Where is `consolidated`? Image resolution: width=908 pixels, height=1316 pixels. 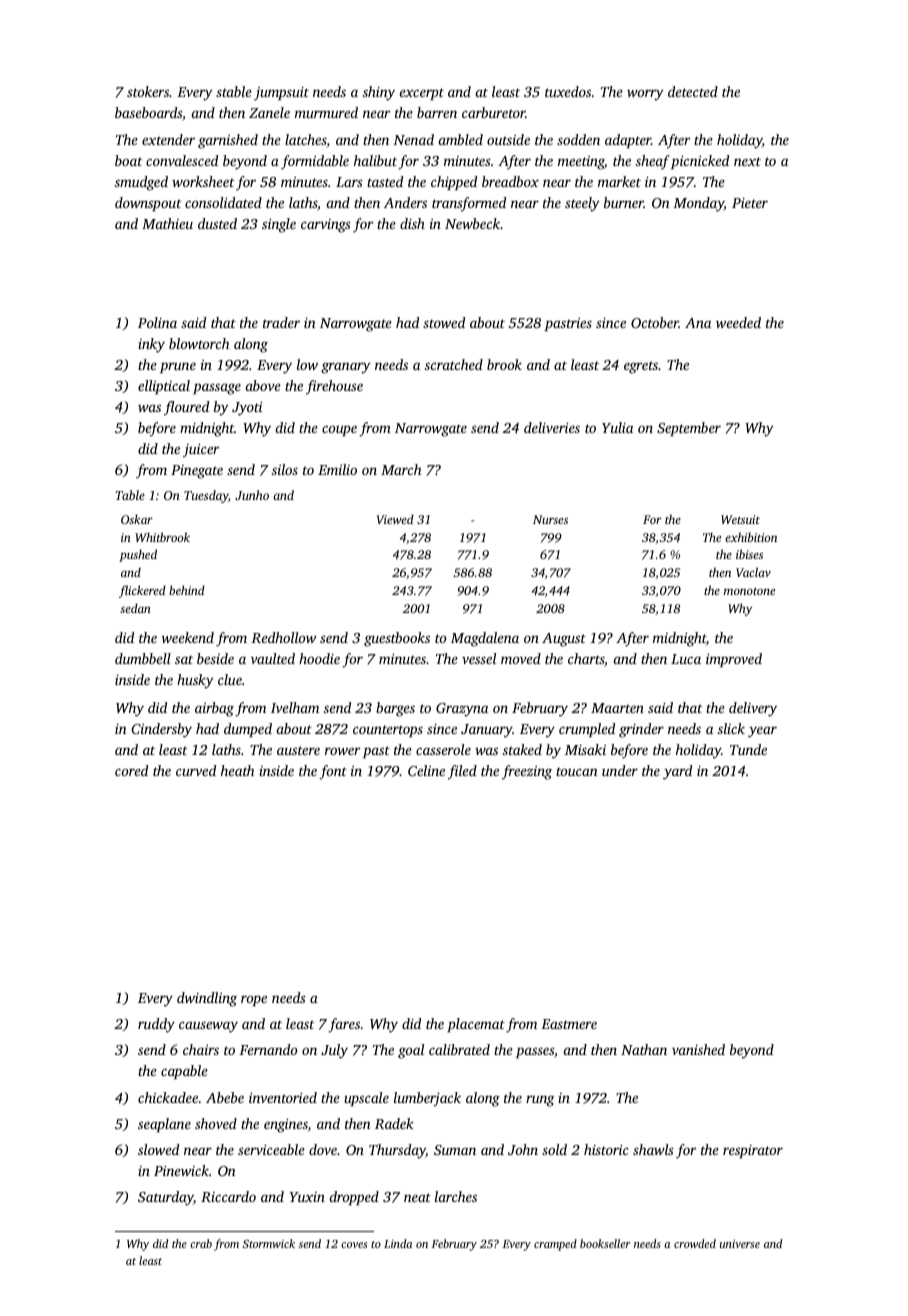 consolidated is located at coordinates (223, 202).
